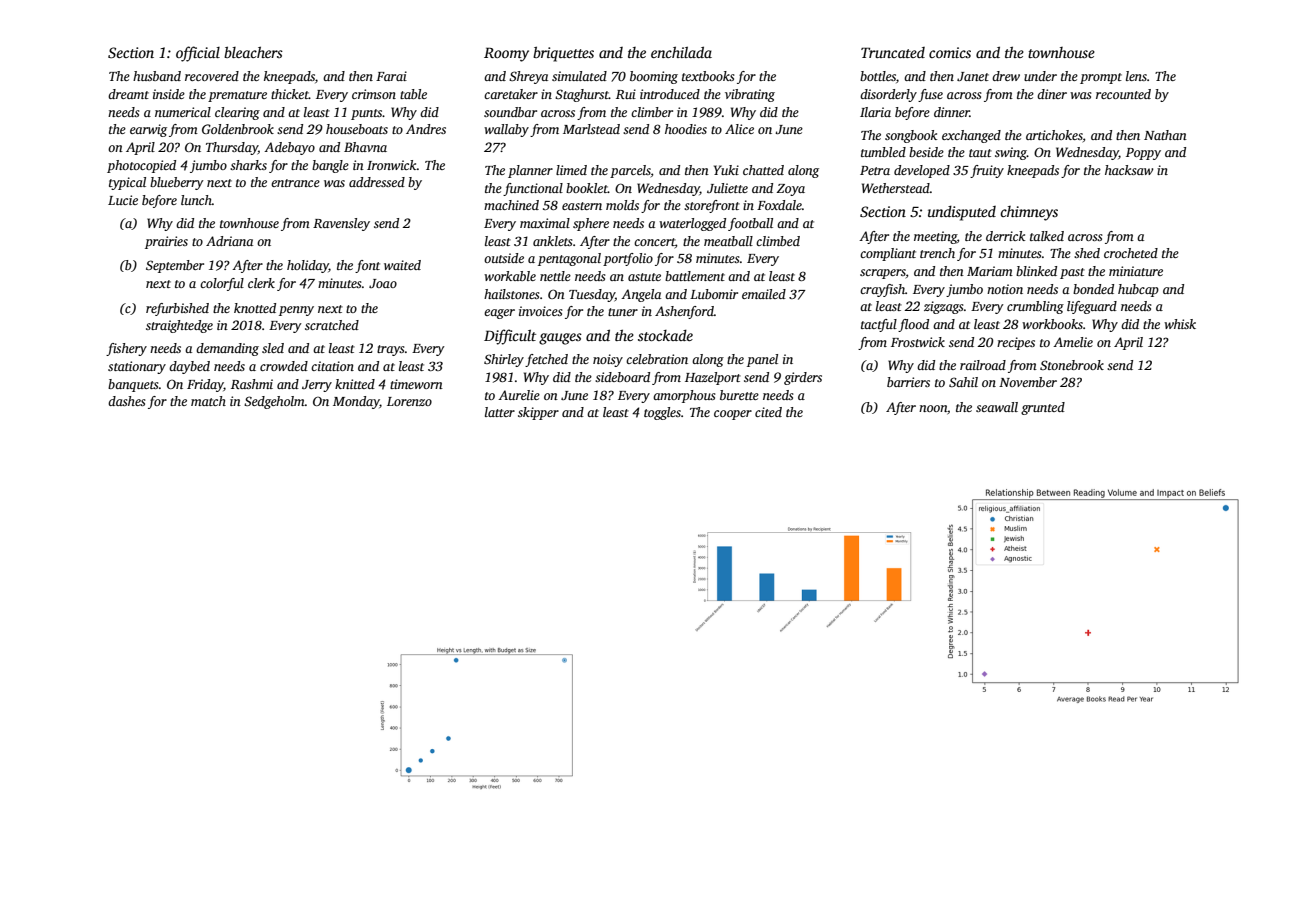  I want to click on tuner, so click(623, 312).
